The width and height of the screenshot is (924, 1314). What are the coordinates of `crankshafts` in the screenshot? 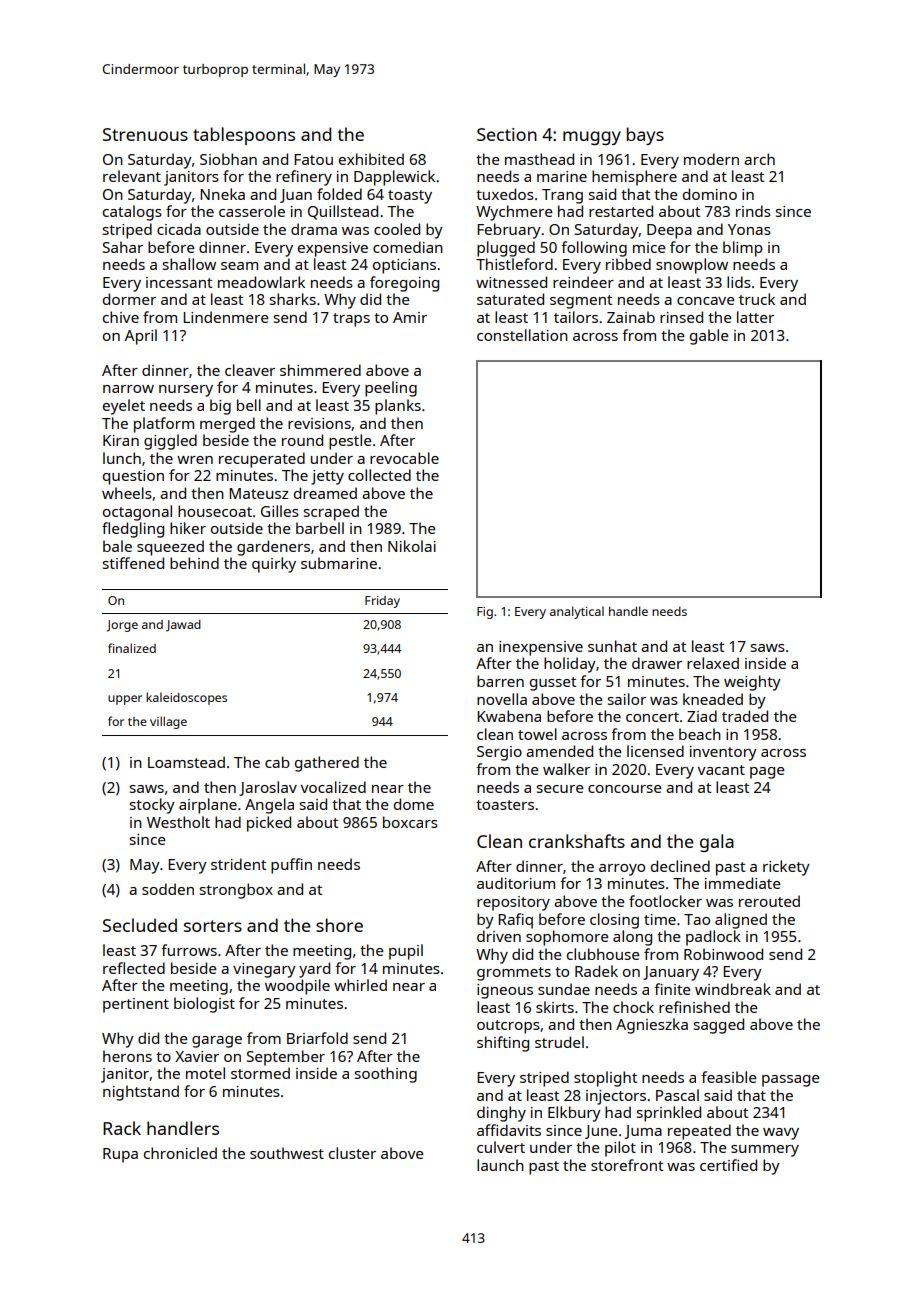 It's located at (577, 841).
